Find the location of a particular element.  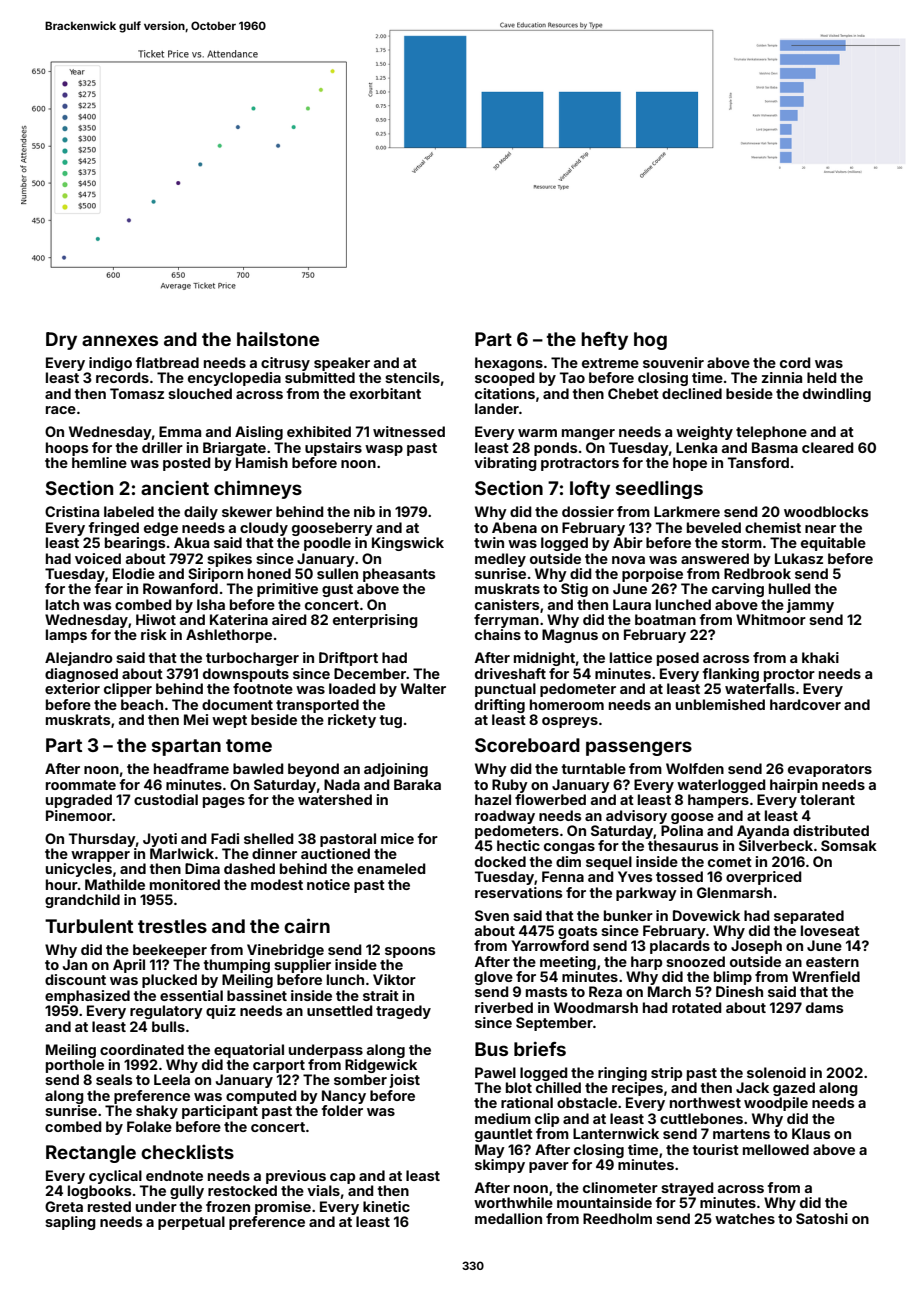

emphasized is located at coordinates (87, 997).
